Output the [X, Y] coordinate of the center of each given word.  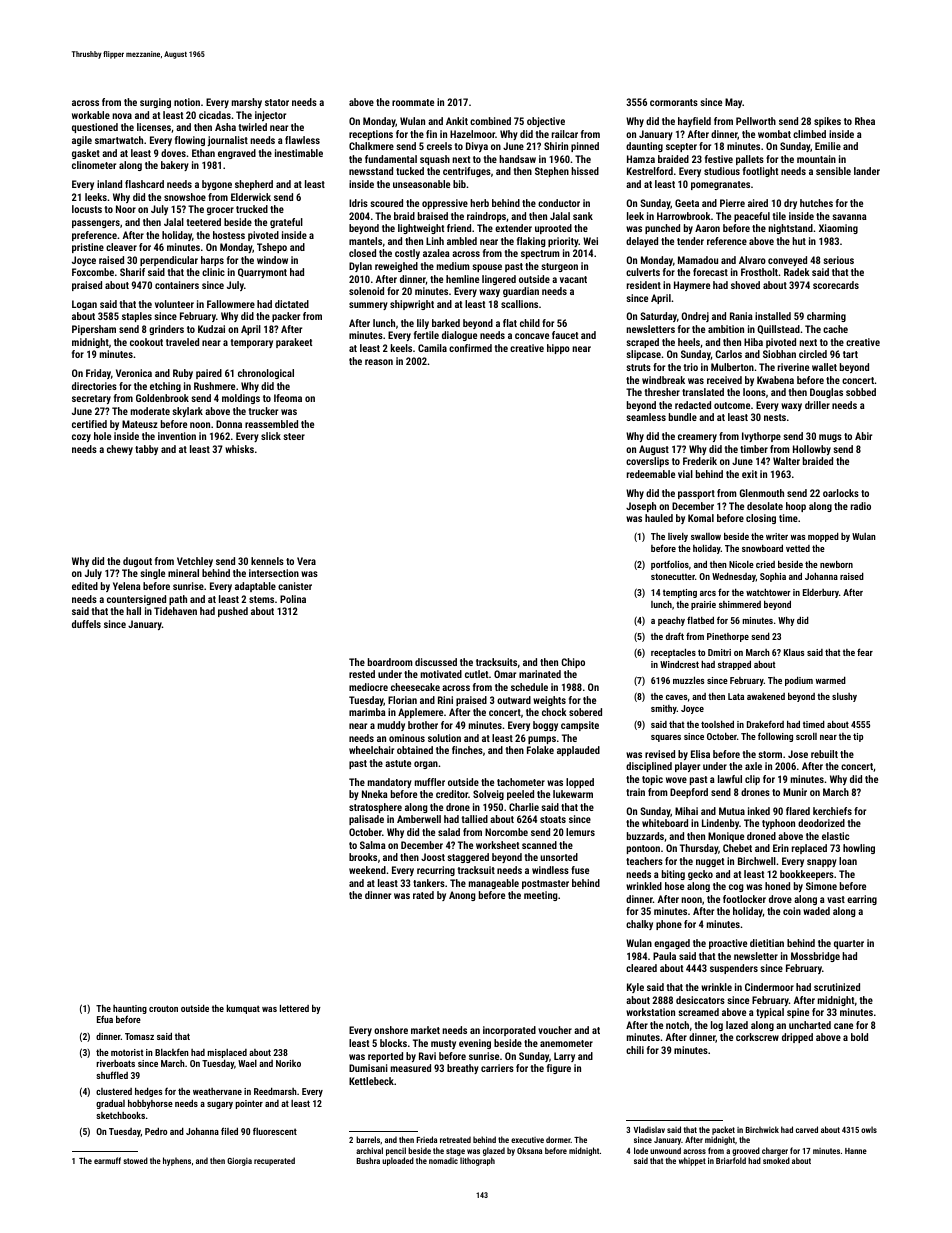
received [724, 380]
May [734, 103]
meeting [541, 896]
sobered [585, 712]
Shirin [556, 146]
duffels [86, 624]
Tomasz [139, 1036]
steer [294, 436]
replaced [809, 849]
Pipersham [94, 330]
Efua [105, 1019]
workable [91, 115]
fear [865, 652]
